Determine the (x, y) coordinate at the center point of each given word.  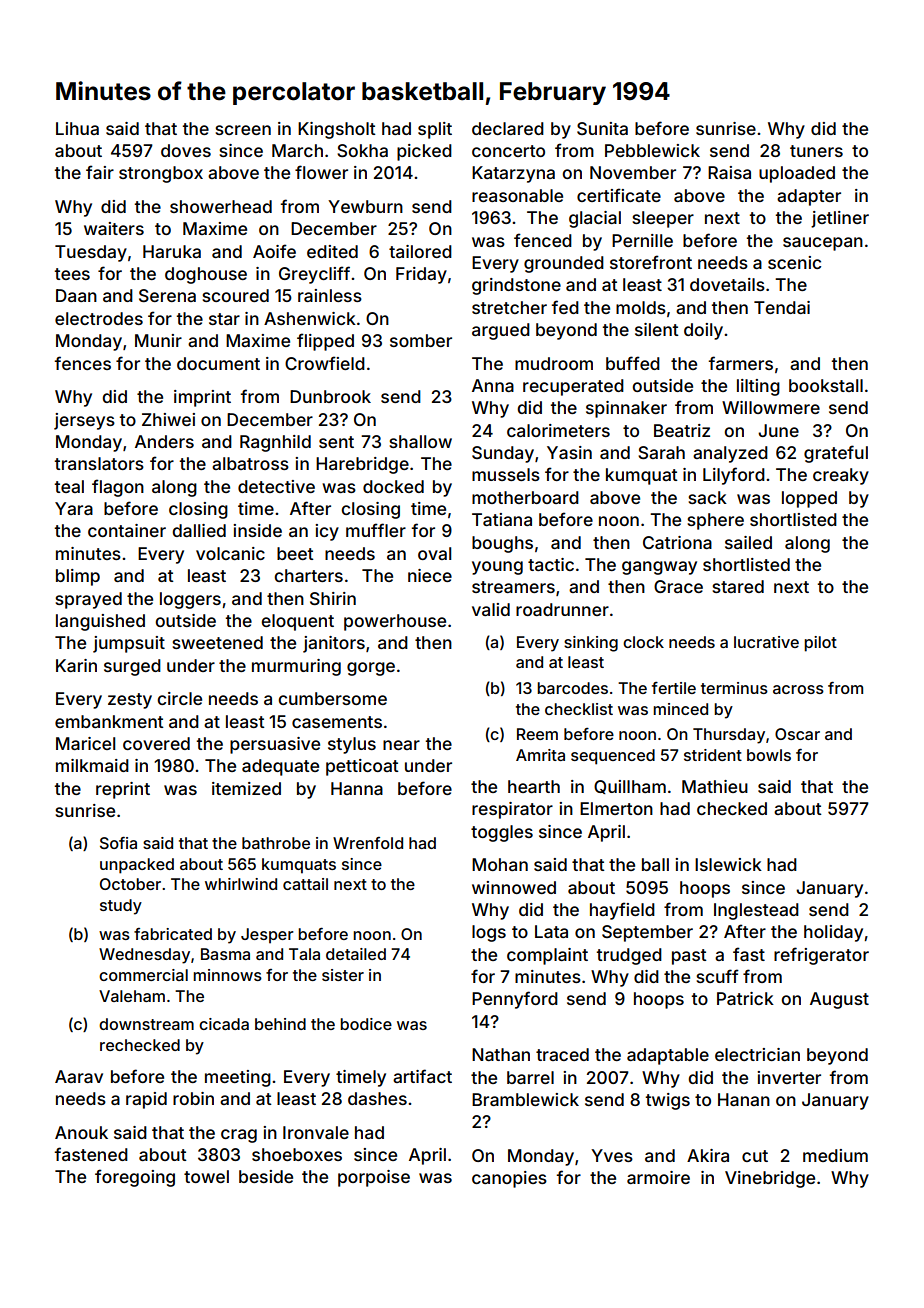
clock (643, 642)
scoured (235, 295)
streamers (513, 587)
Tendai (782, 307)
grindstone (516, 286)
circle (179, 698)
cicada (224, 1024)
